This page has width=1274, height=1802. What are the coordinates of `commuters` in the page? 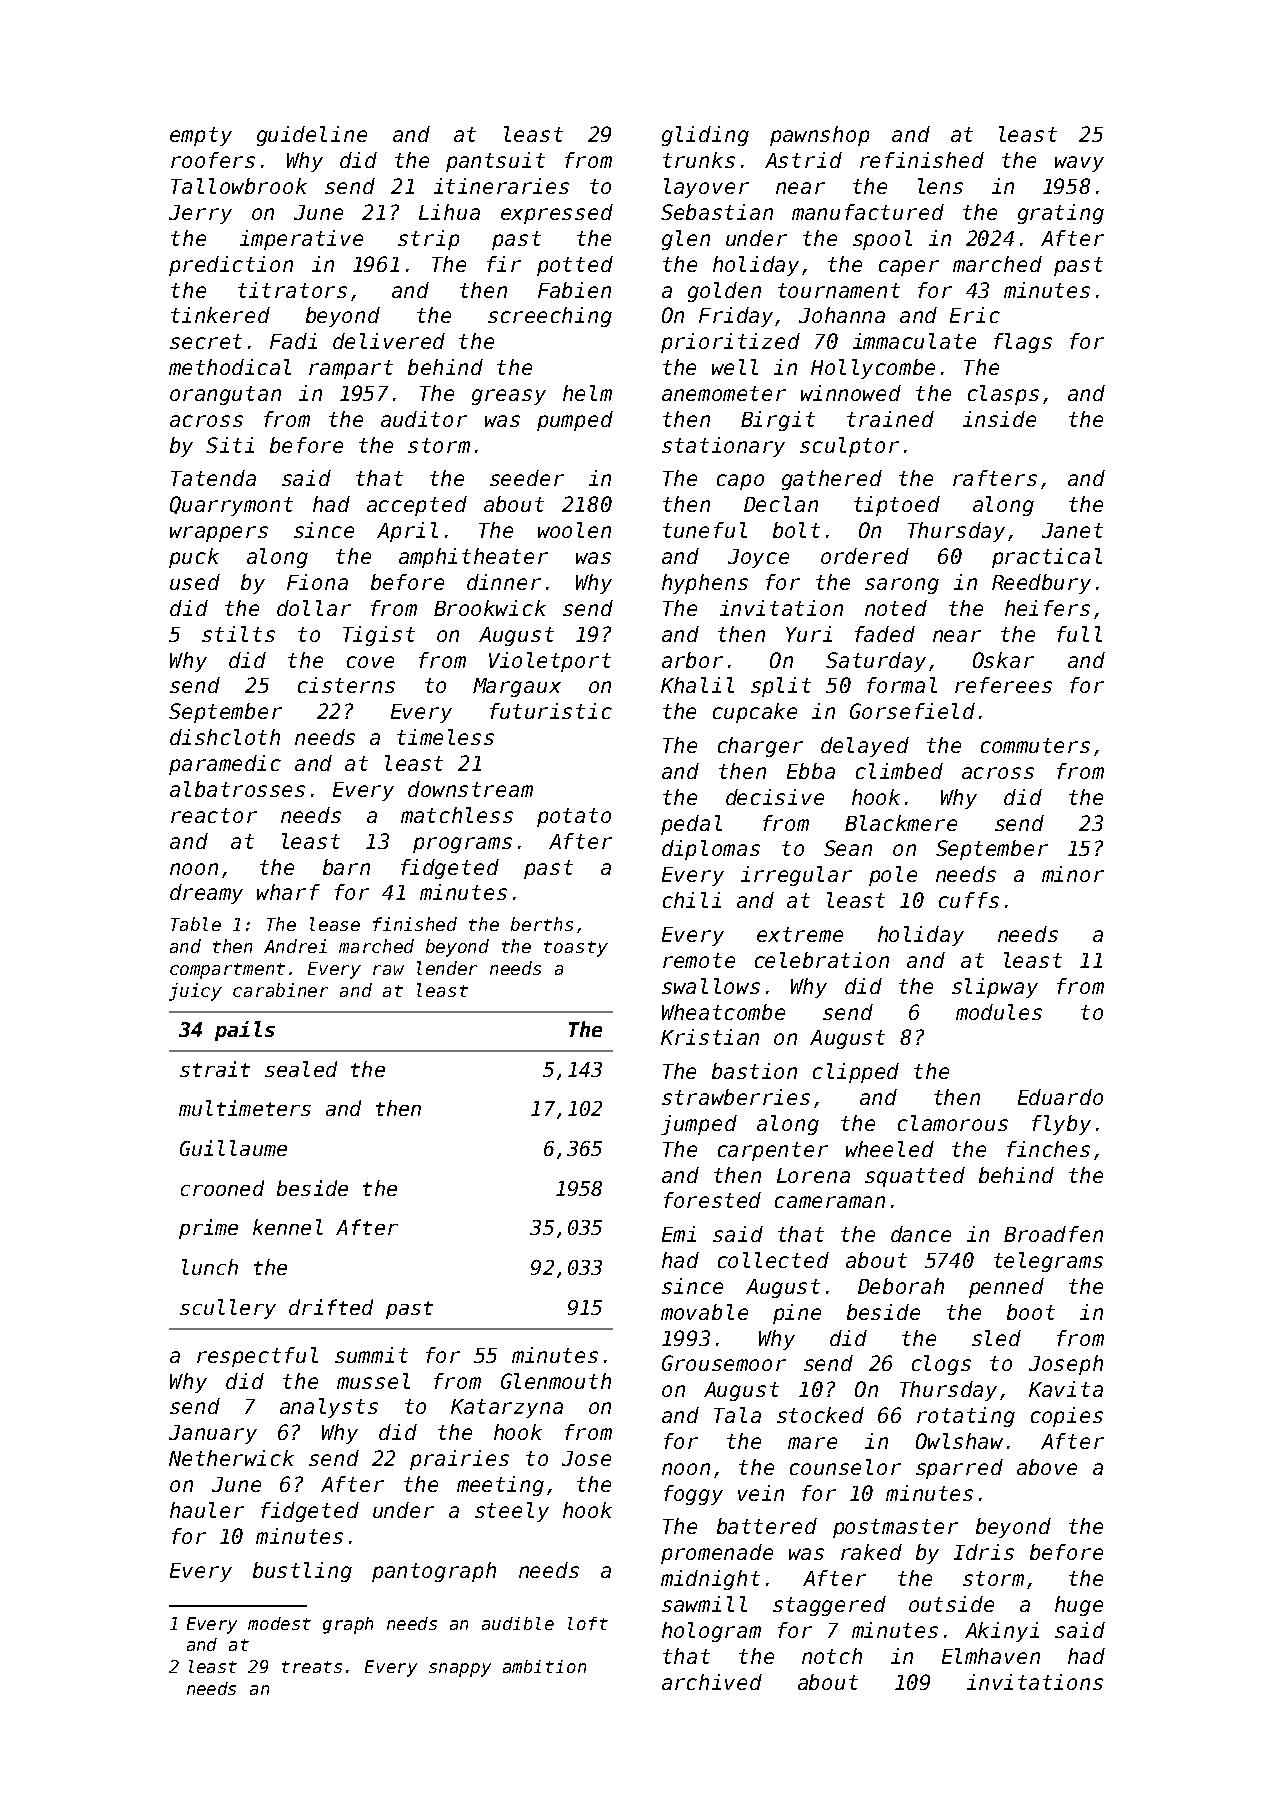 It's located at (1035, 745).
